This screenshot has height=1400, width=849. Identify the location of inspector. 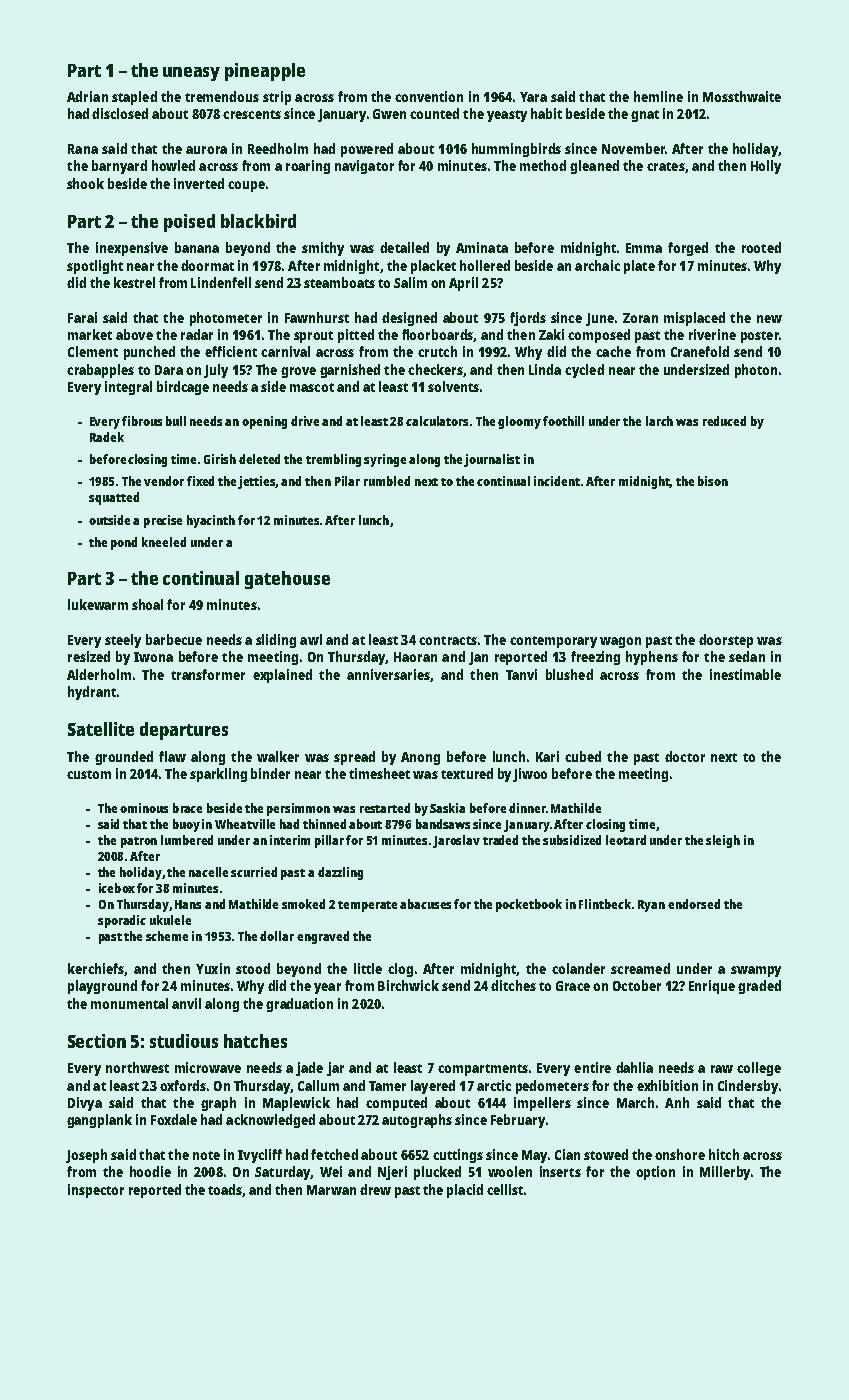
(96, 1191).
